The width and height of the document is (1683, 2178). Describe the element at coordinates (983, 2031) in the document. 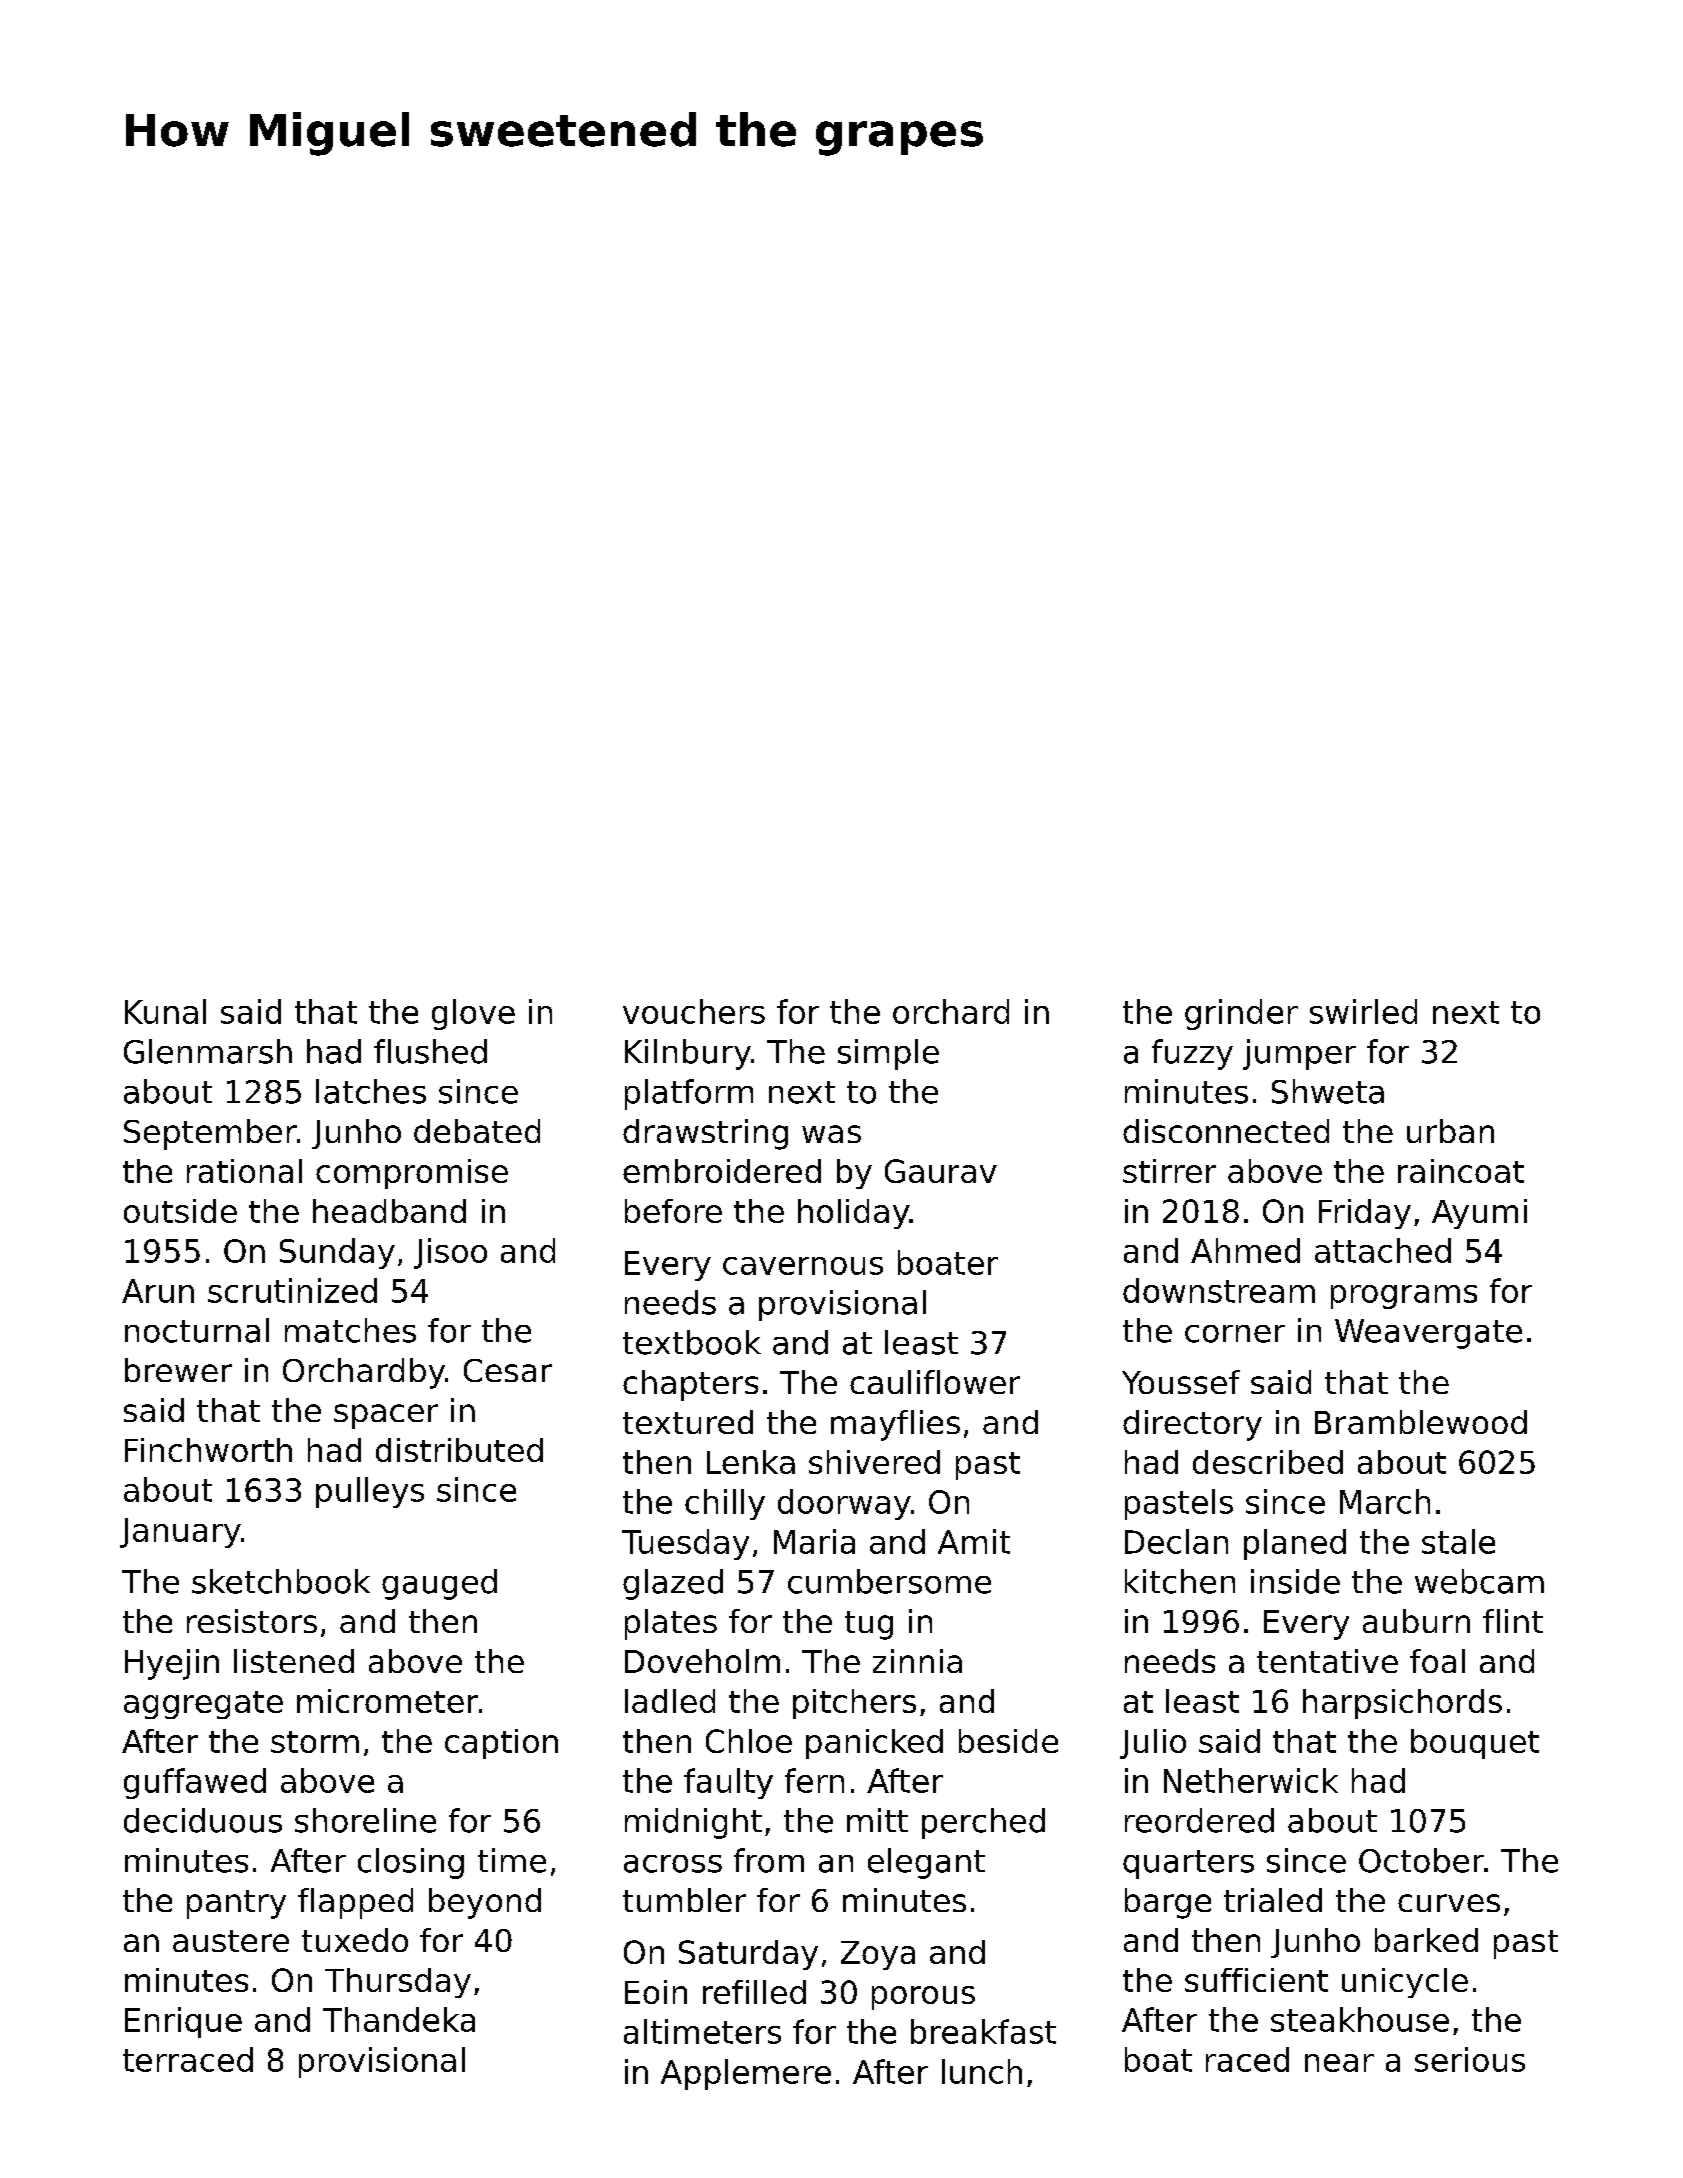

I see `breakfast` at that location.
